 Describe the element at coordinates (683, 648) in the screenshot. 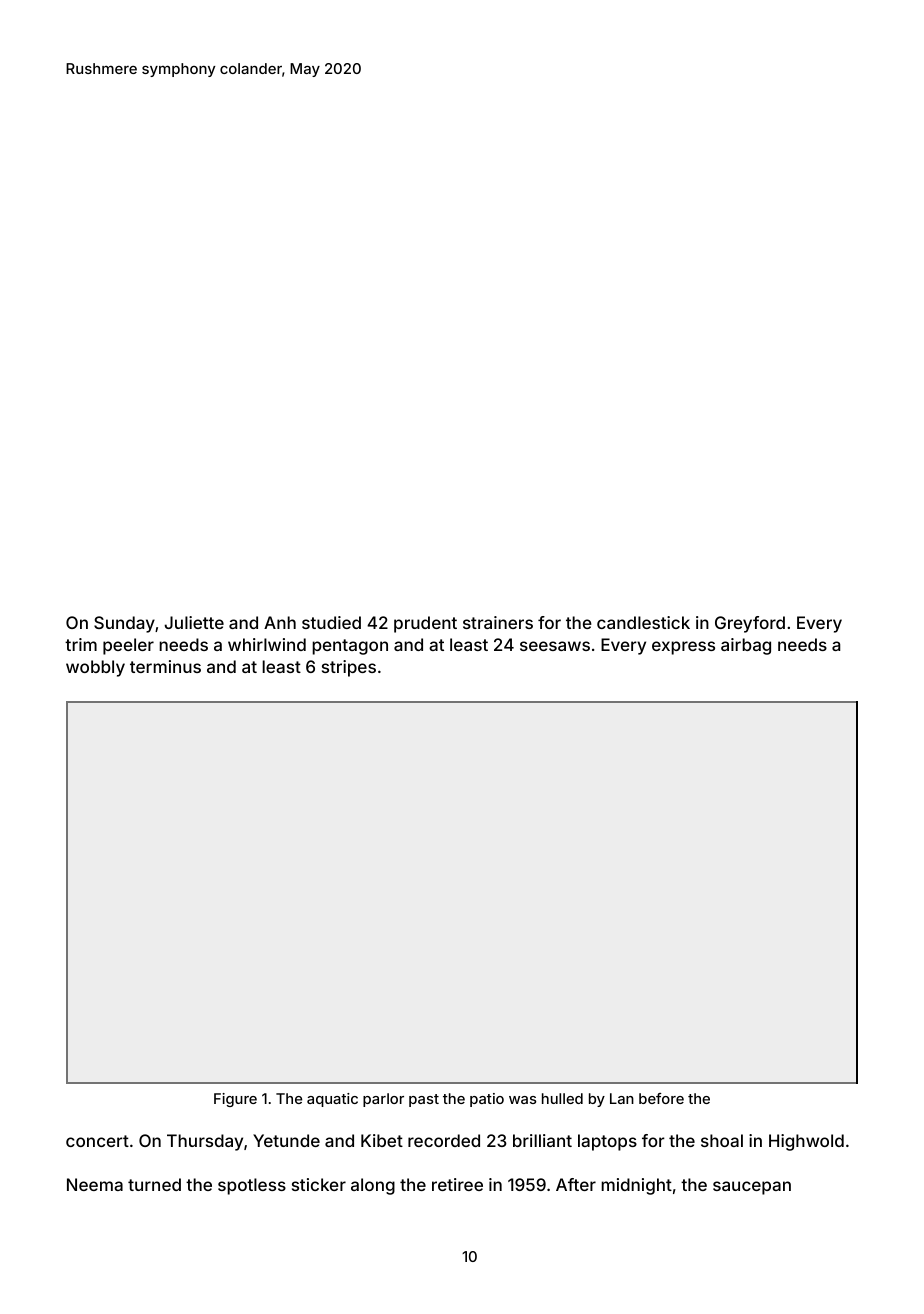

I see `express` at that location.
